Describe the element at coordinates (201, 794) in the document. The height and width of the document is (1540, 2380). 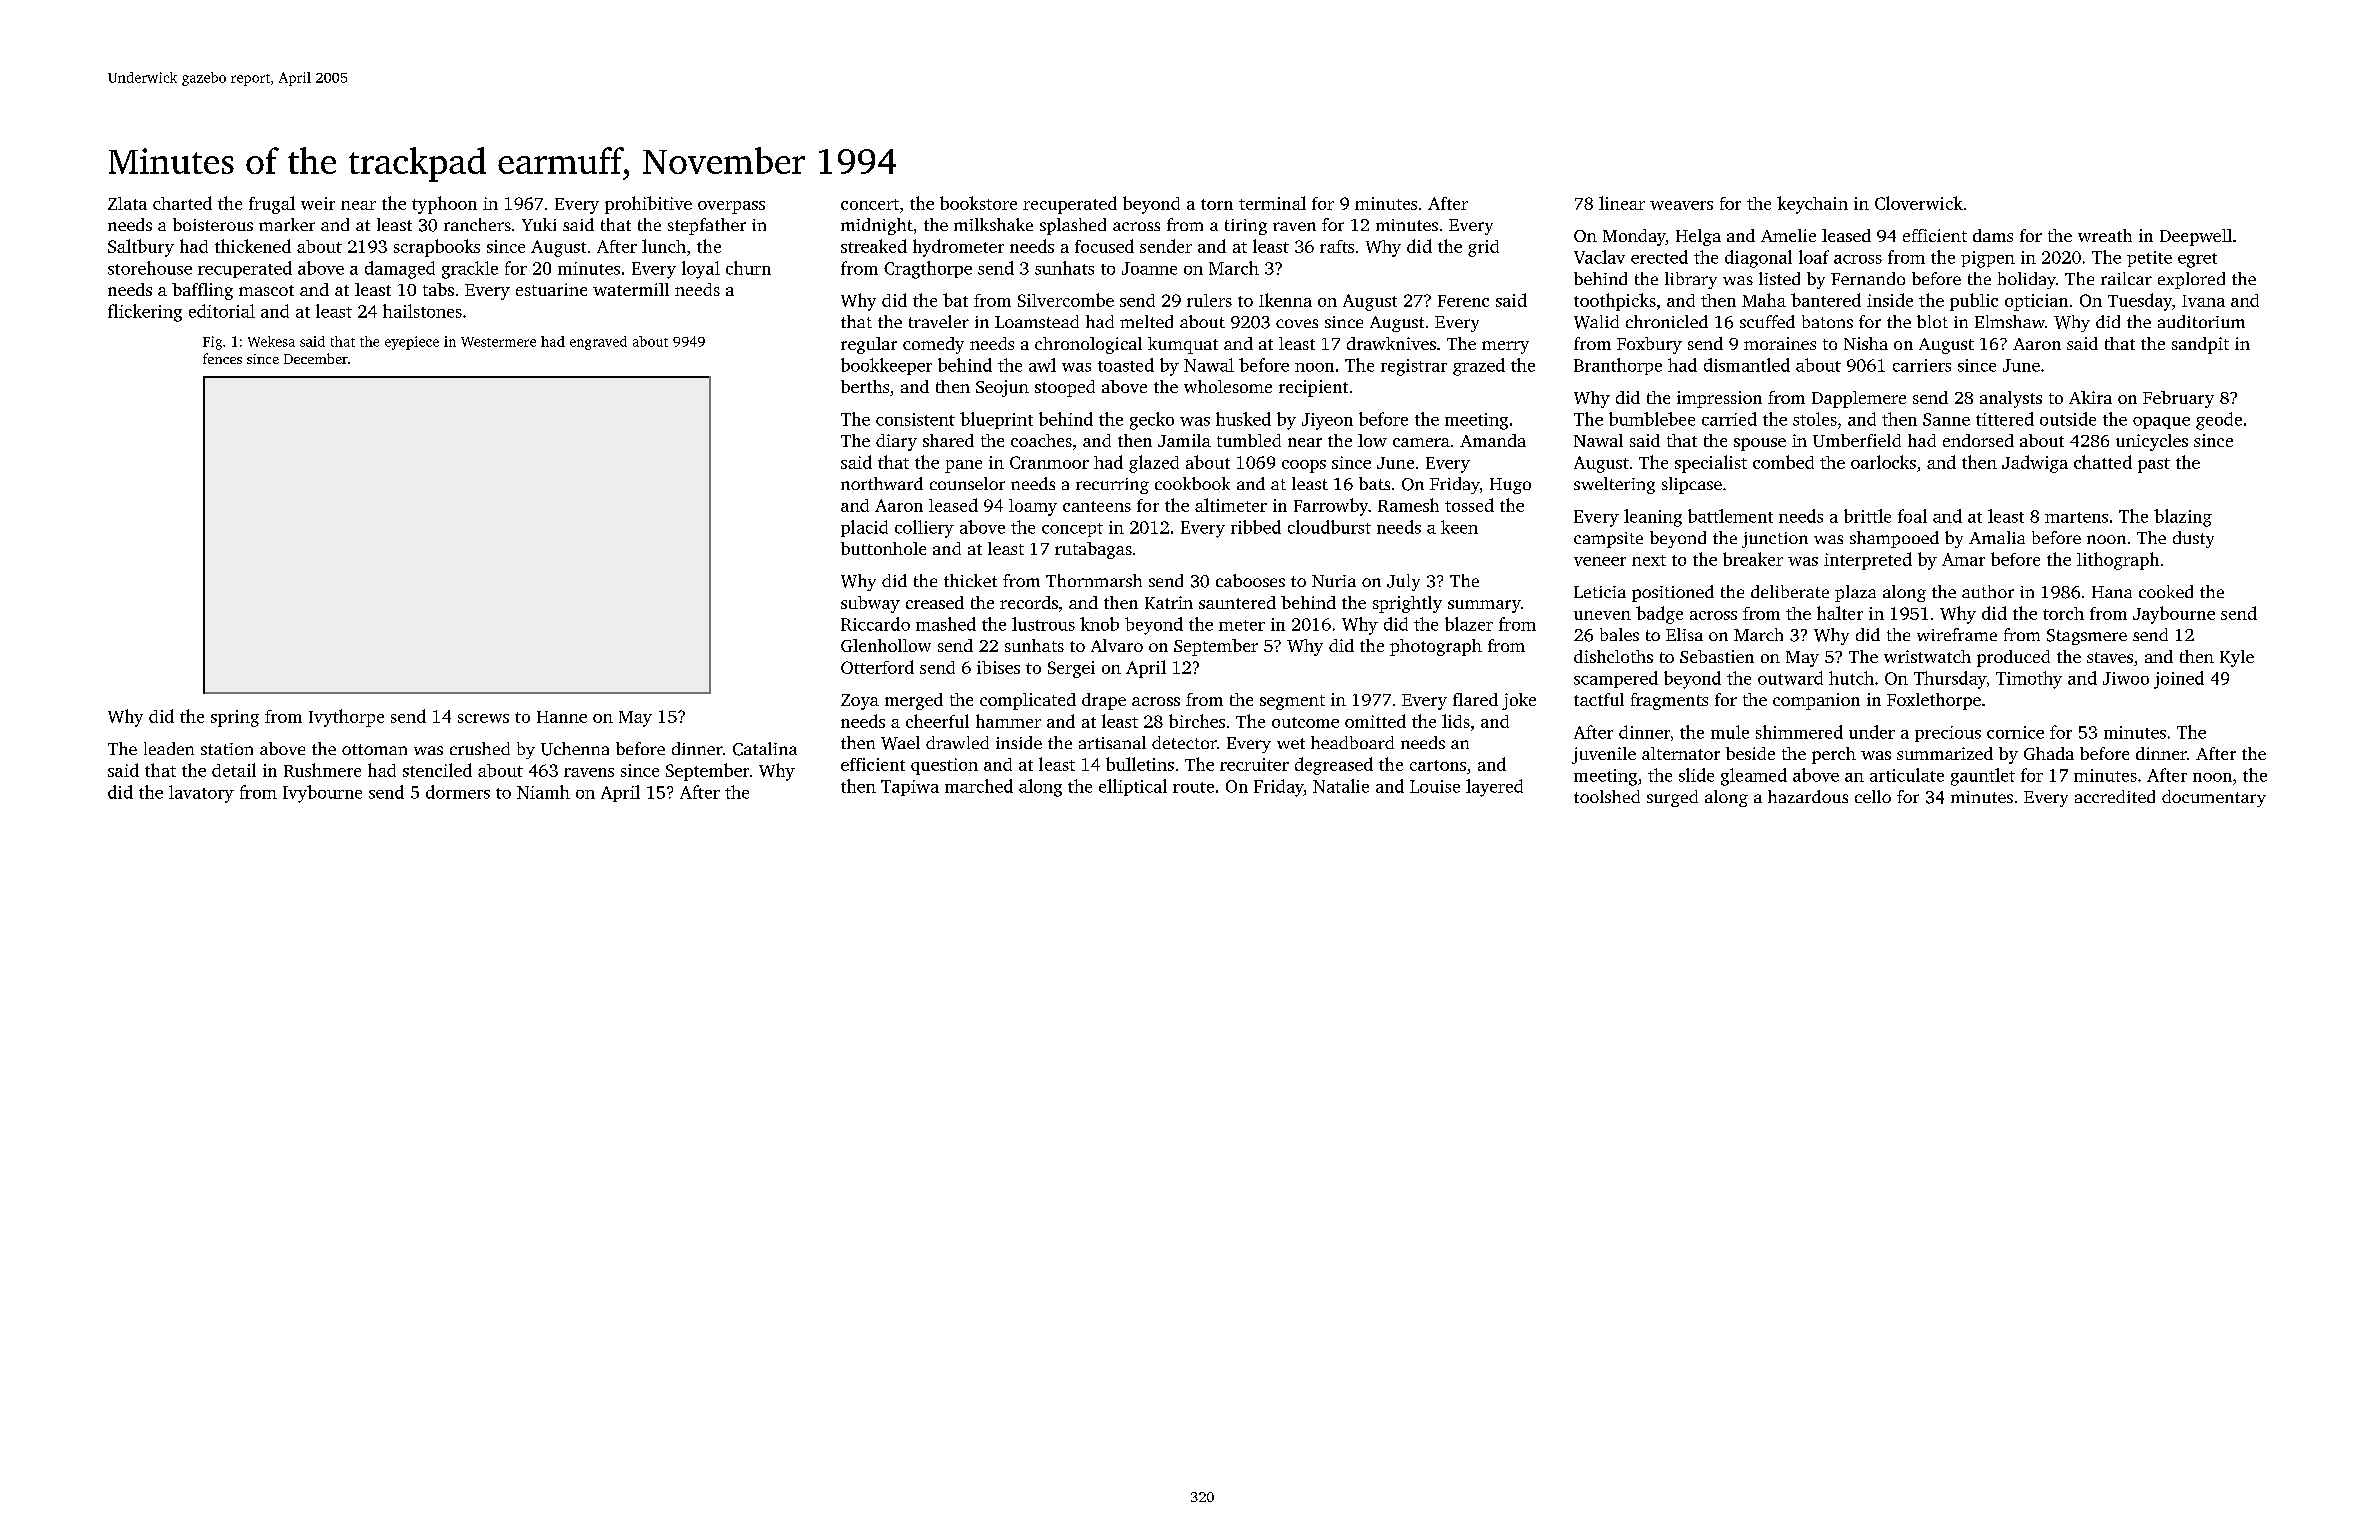
I see `lavatory` at that location.
